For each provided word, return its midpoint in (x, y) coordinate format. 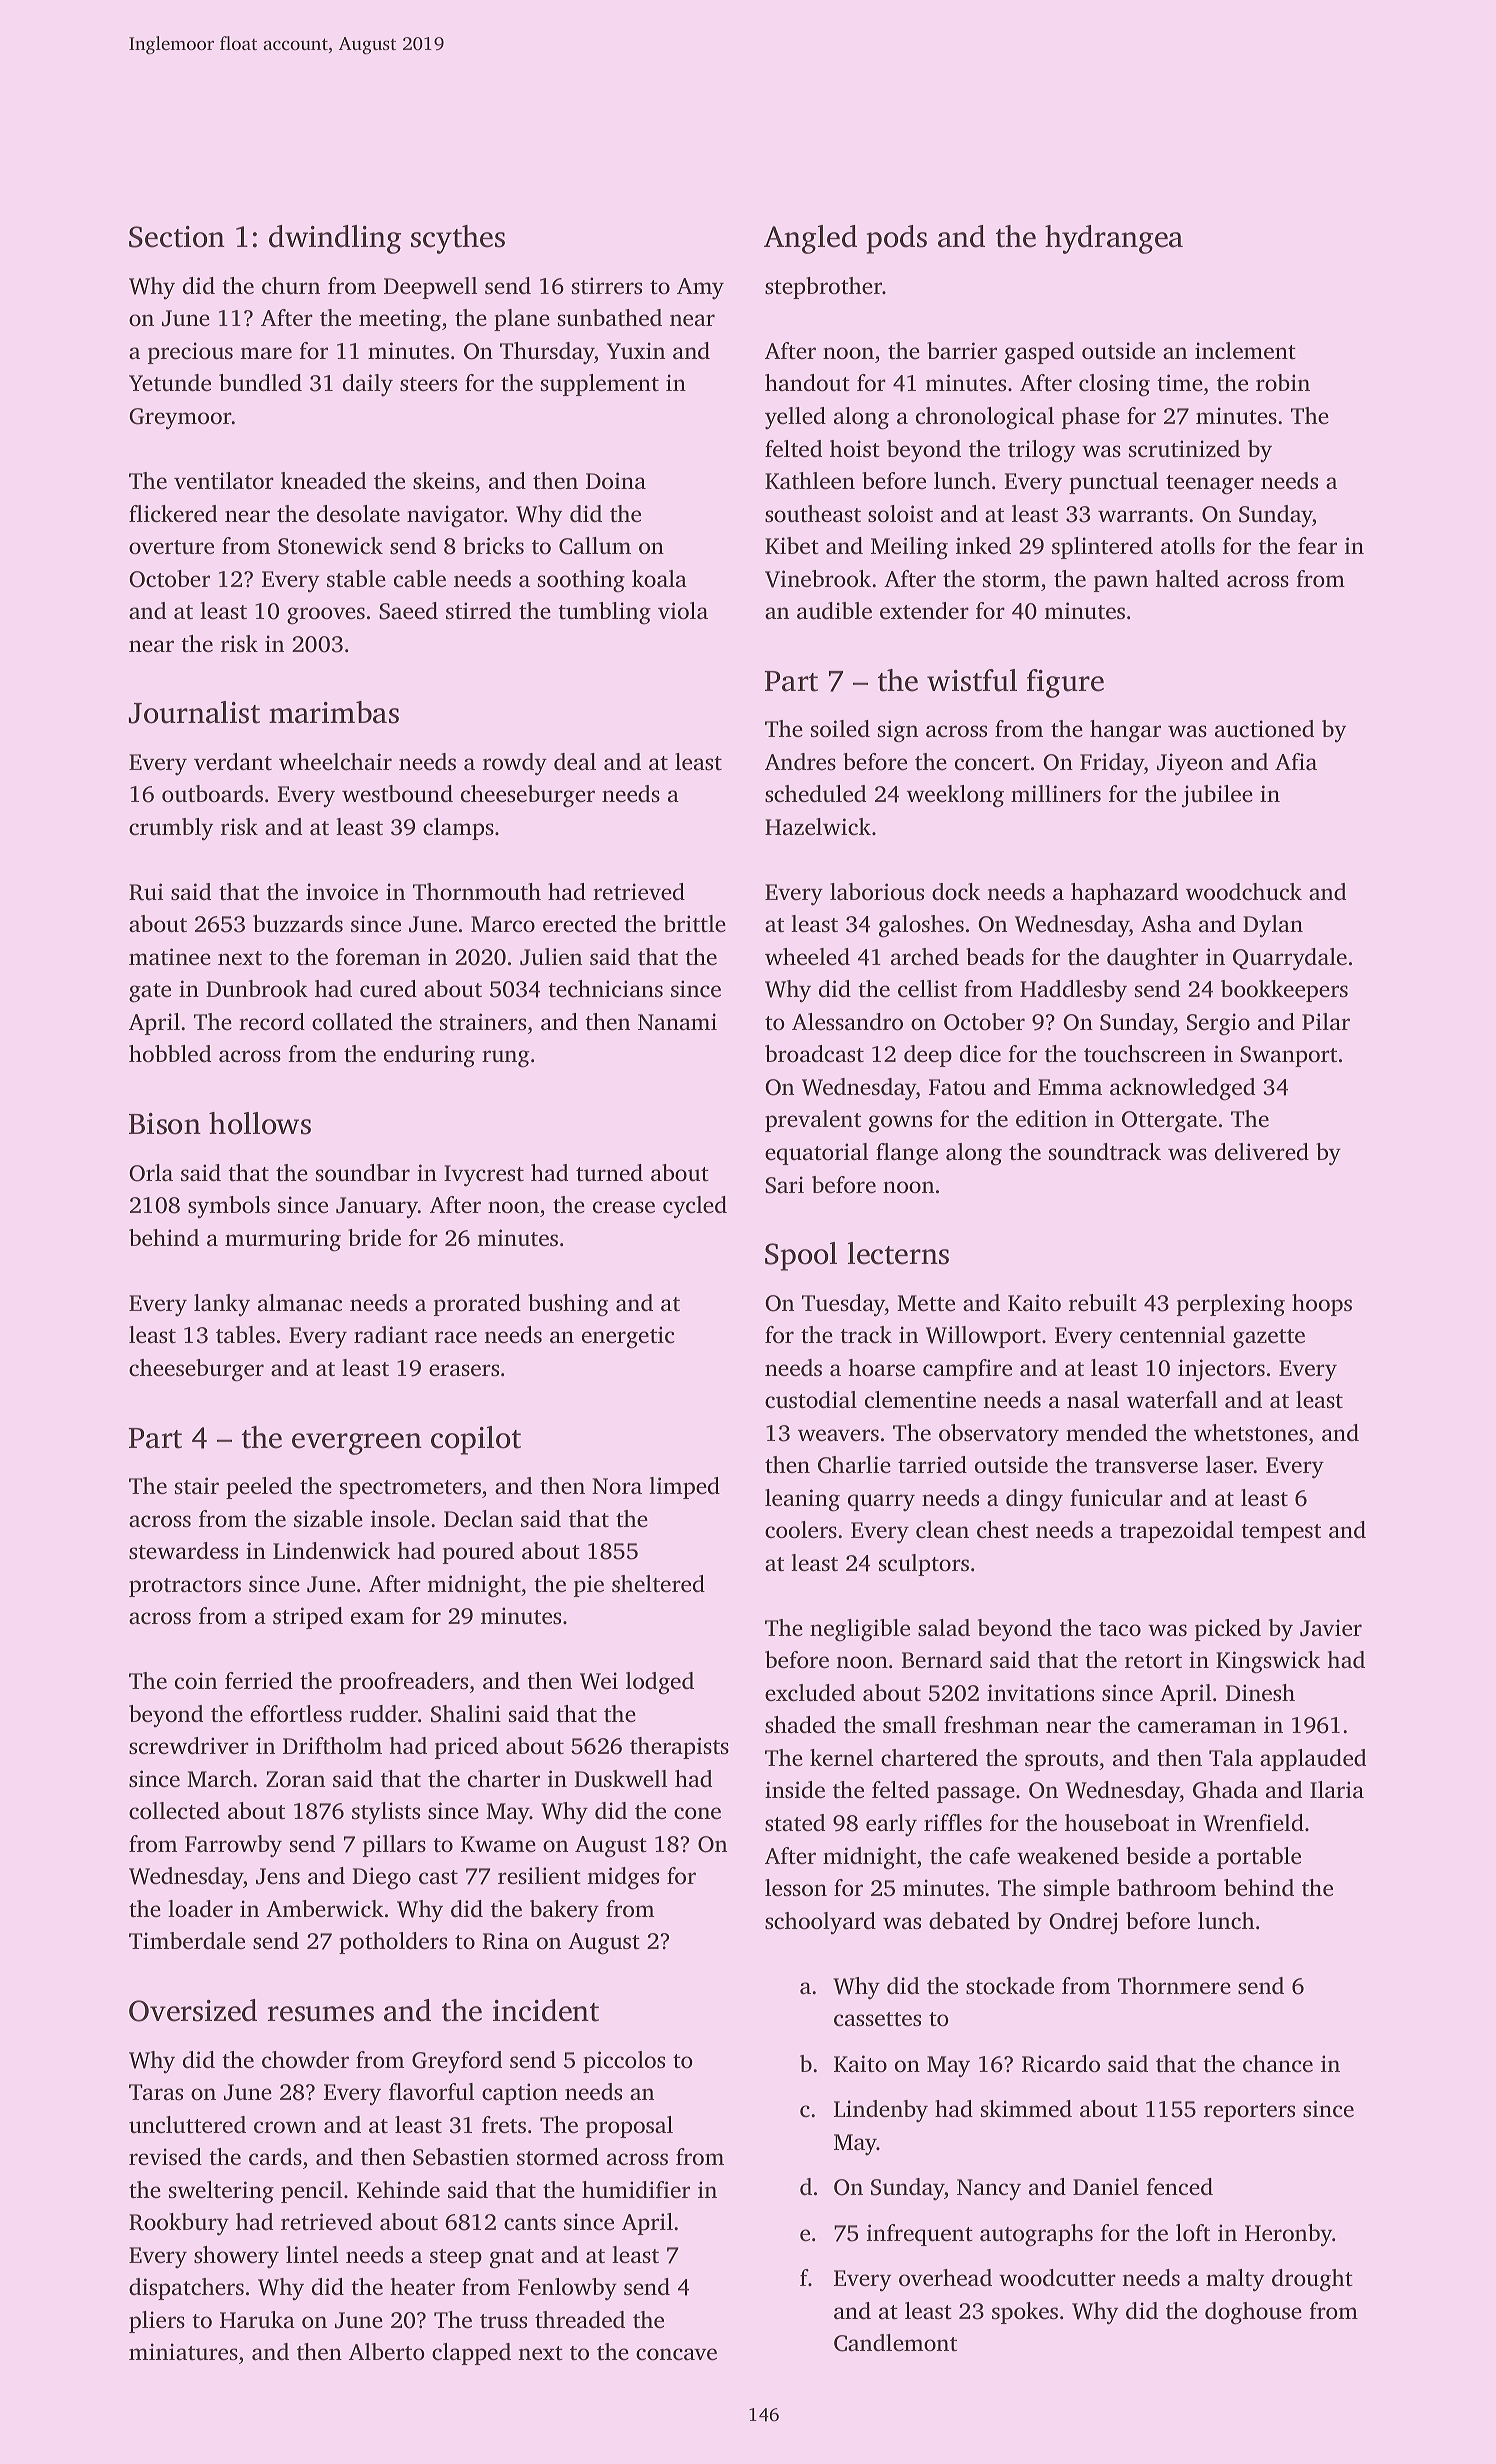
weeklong (955, 796)
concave (676, 2354)
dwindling (335, 239)
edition (1051, 1119)
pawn (1121, 583)
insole (400, 1519)
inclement (1245, 351)
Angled (810, 239)
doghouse (1253, 2313)
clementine (920, 1400)
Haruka (257, 2320)
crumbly (171, 829)
